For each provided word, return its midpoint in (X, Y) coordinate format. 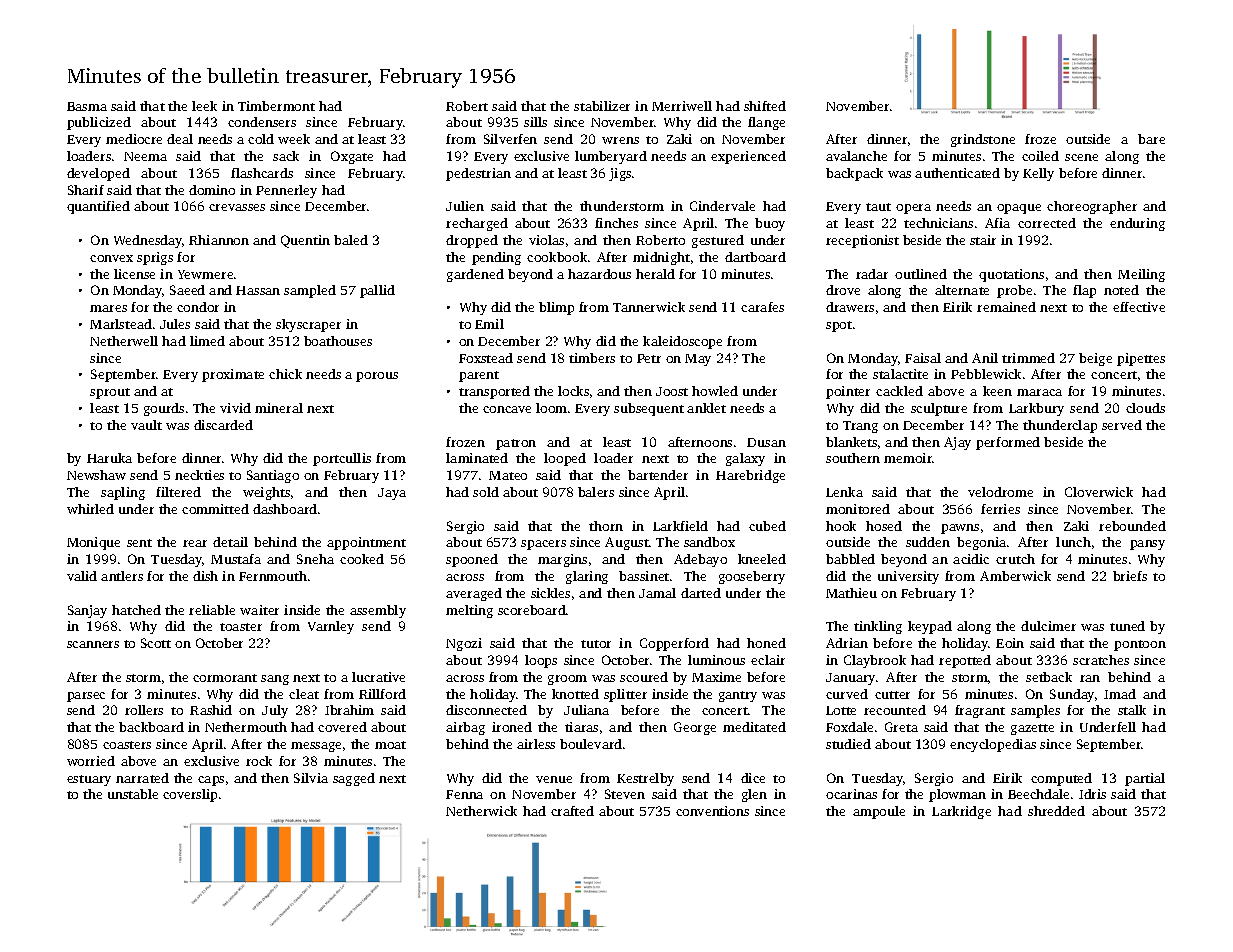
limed (207, 341)
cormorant (225, 678)
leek (204, 106)
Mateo (508, 475)
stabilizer (602, 106)
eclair (768, 660)
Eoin (1010, 643)
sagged (354, 779)
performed (1008, 443)
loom (551, 408)
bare (1151, 139)
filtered (178, 492)
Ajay (957, 443)
